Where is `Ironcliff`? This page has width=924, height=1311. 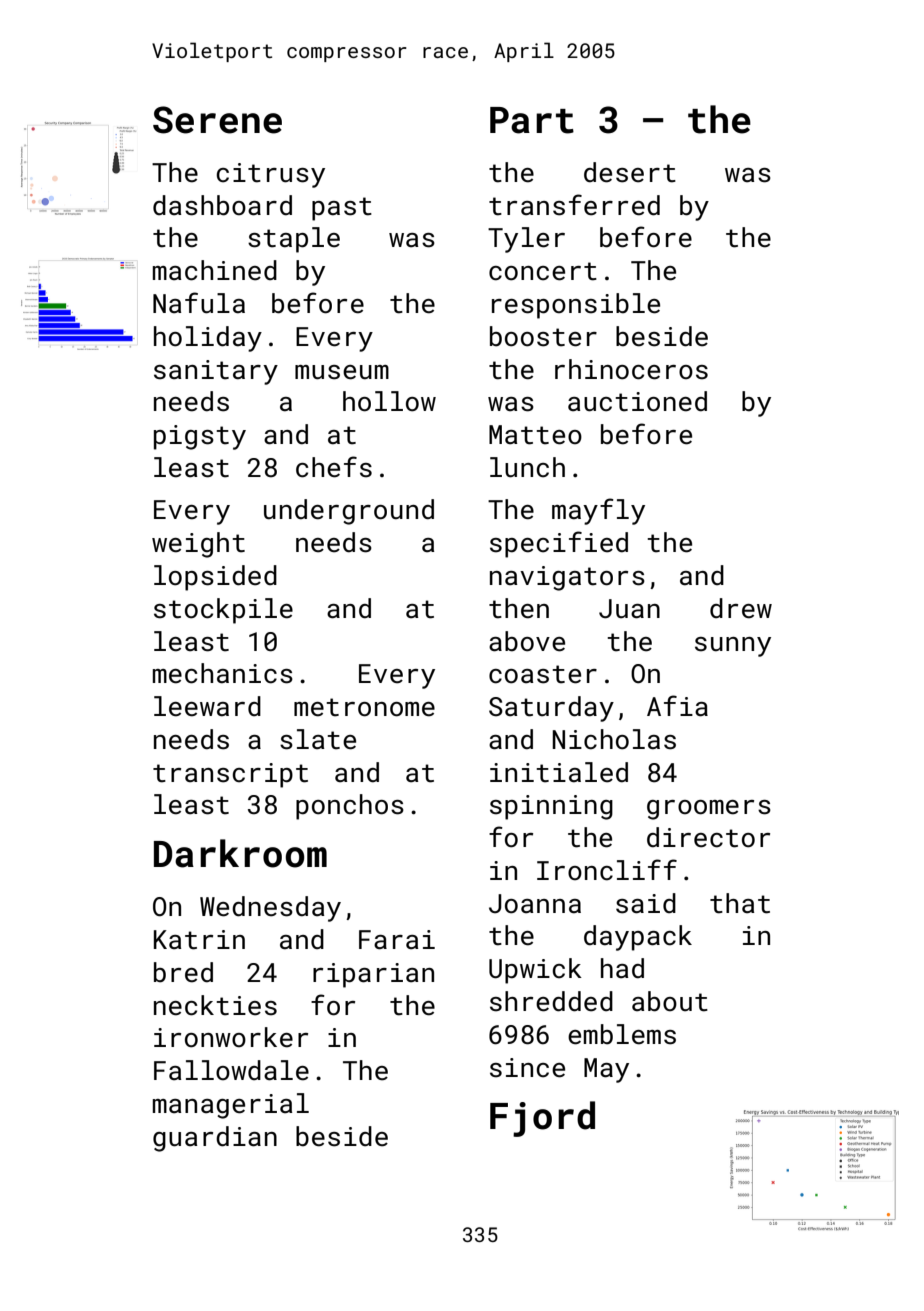 Ironcliff is located at coordinates (607, 870).
